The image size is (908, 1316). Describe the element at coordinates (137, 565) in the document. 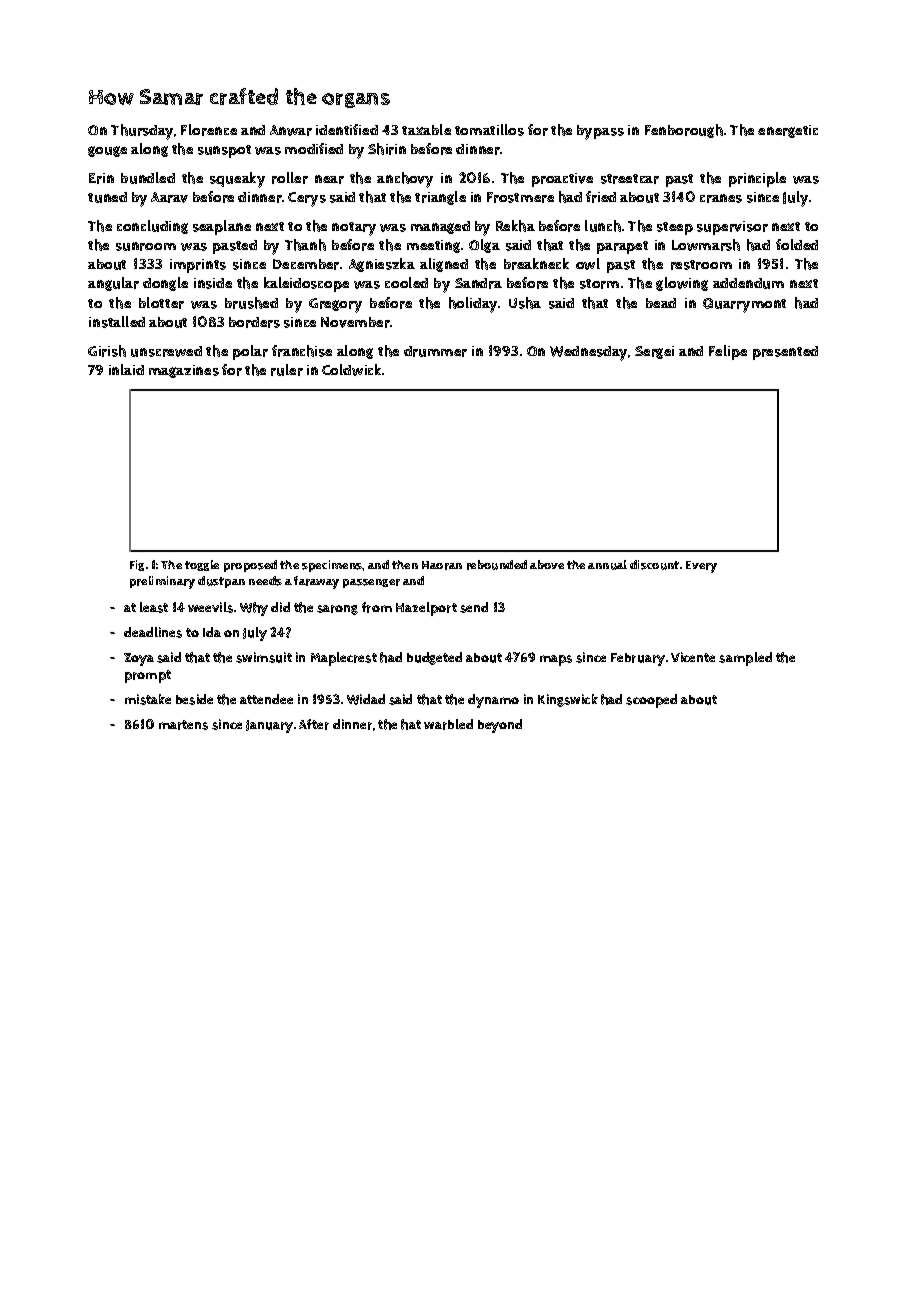

I see `Fig` at that location.
